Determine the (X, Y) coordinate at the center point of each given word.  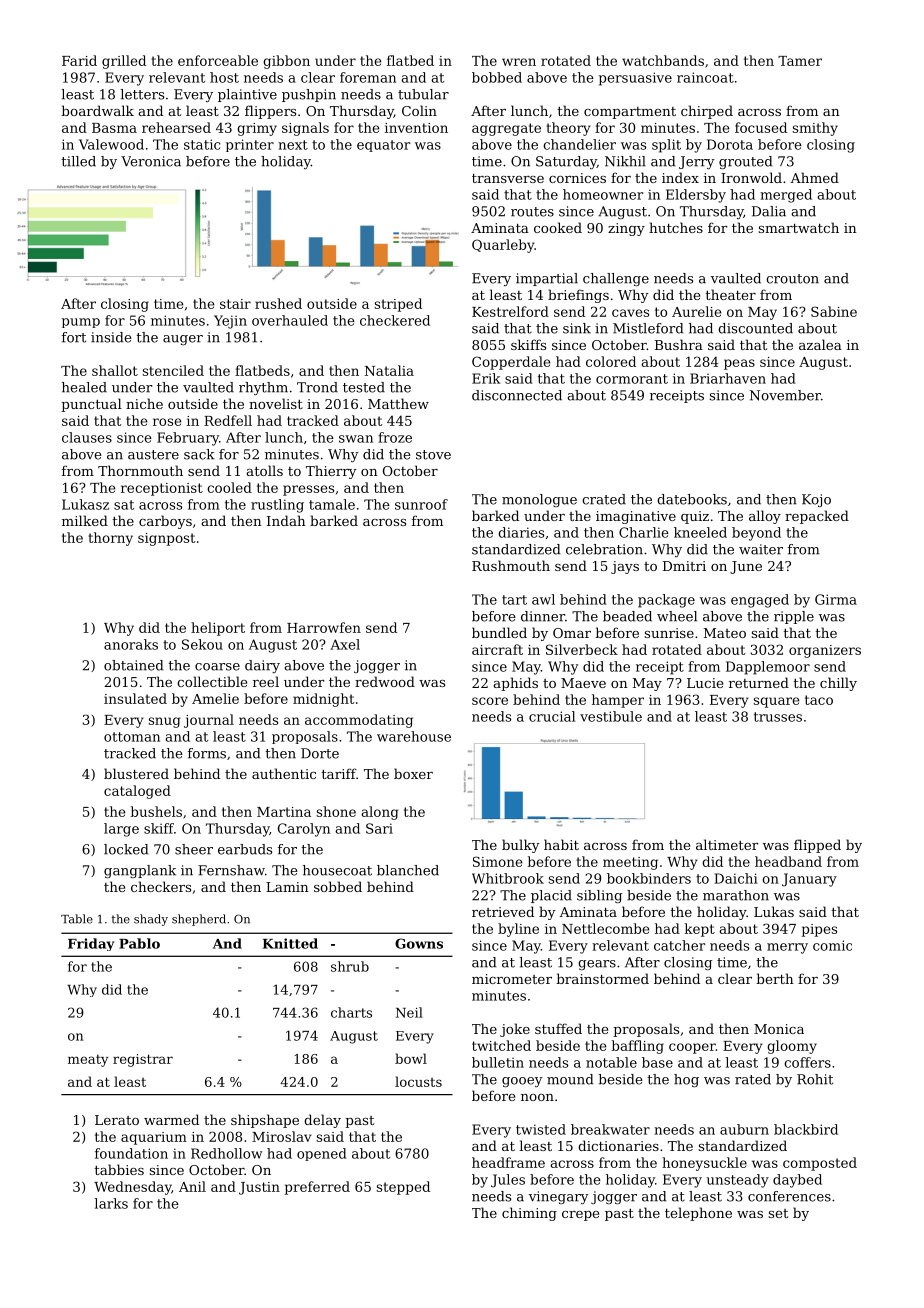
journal (209, 721)
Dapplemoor (768, 668)
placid (551, 896)
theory (569, 129)
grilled (124, 62)
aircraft (497, 649)
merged (786, 196)
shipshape (265, 1121)
